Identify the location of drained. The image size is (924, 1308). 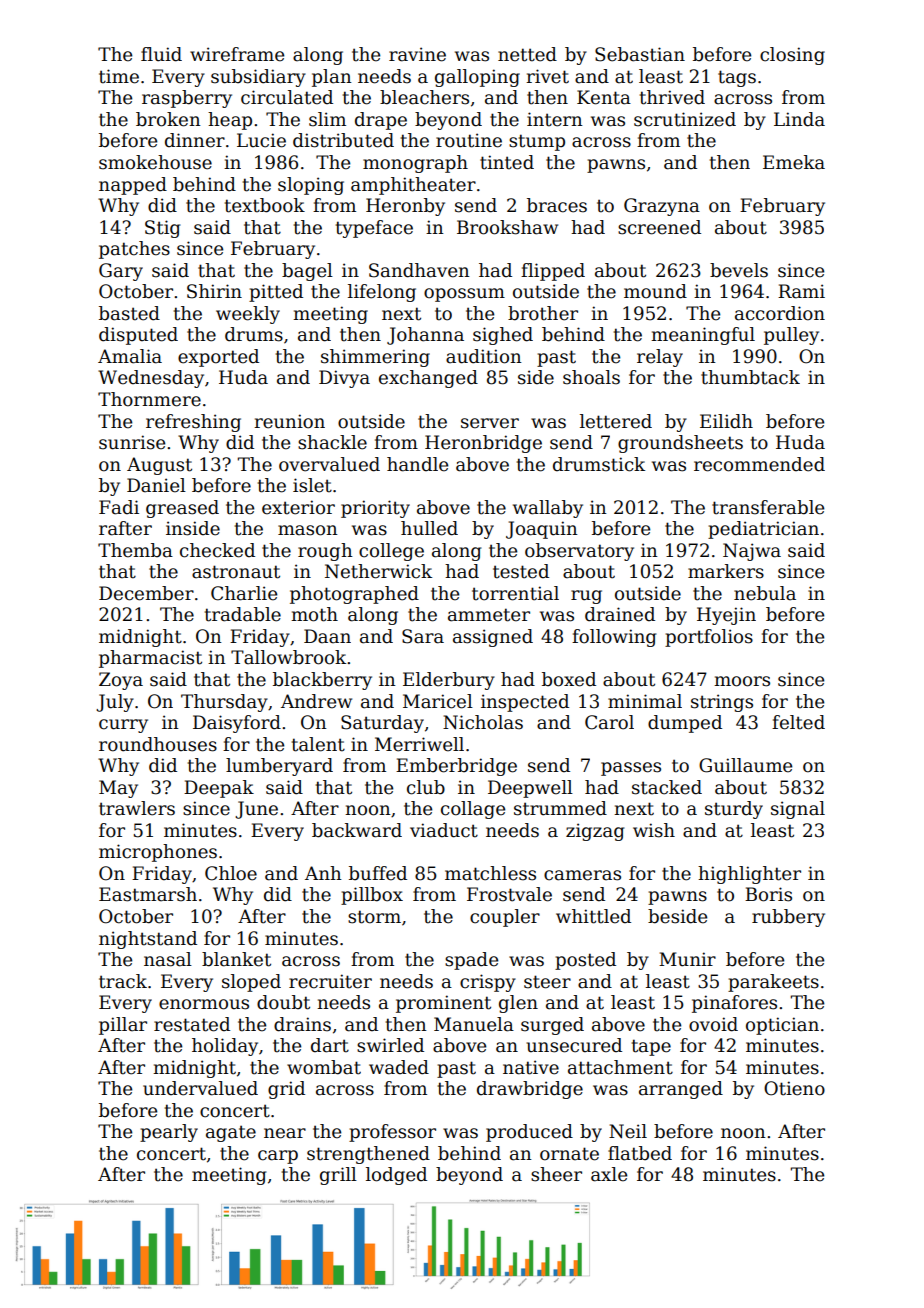
(620, 614).
